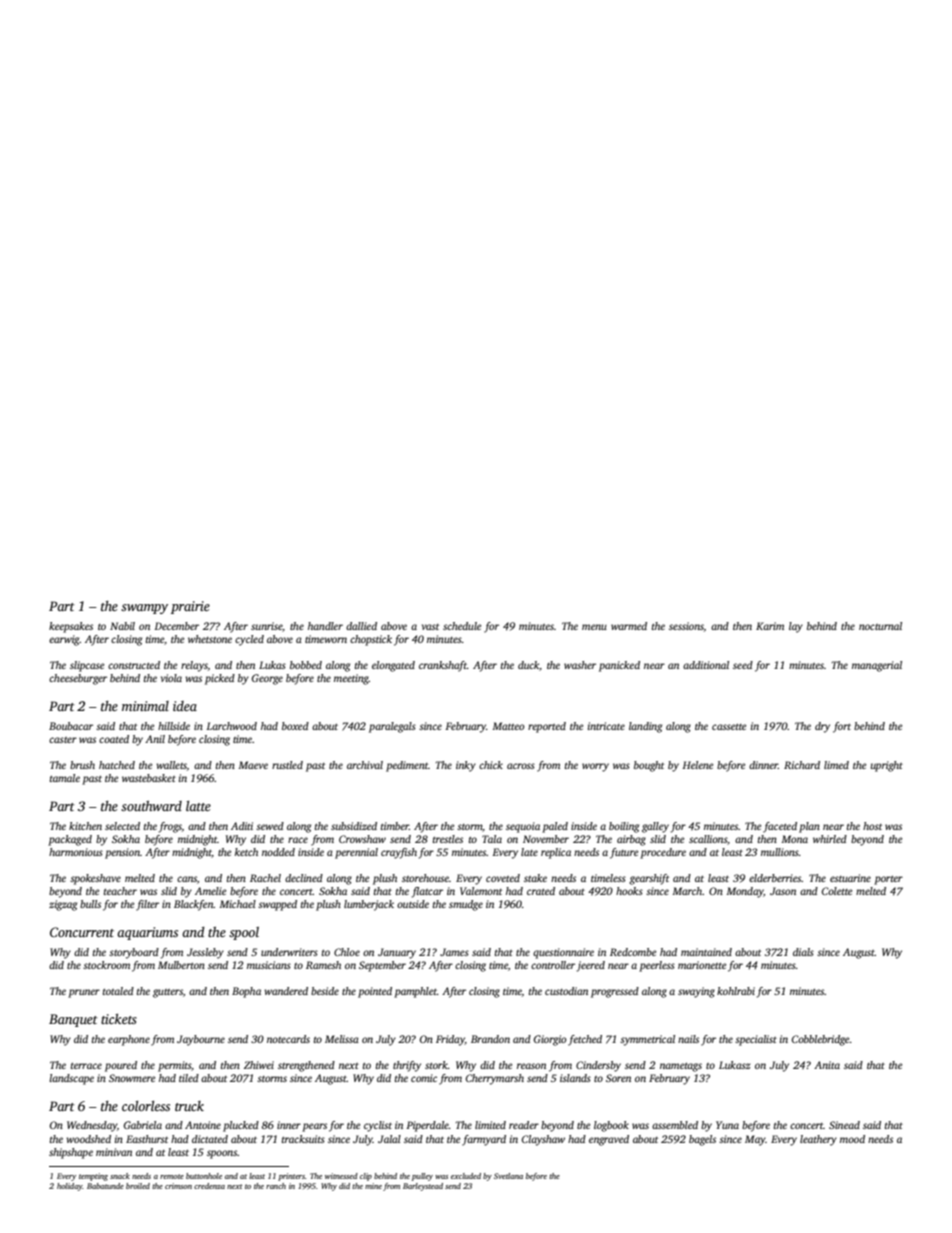 Image resolution: width=952 pixels, height=1233 pixels. Describe the element at coordinates (780, 827) in the document. I see `faceted` at that location.
